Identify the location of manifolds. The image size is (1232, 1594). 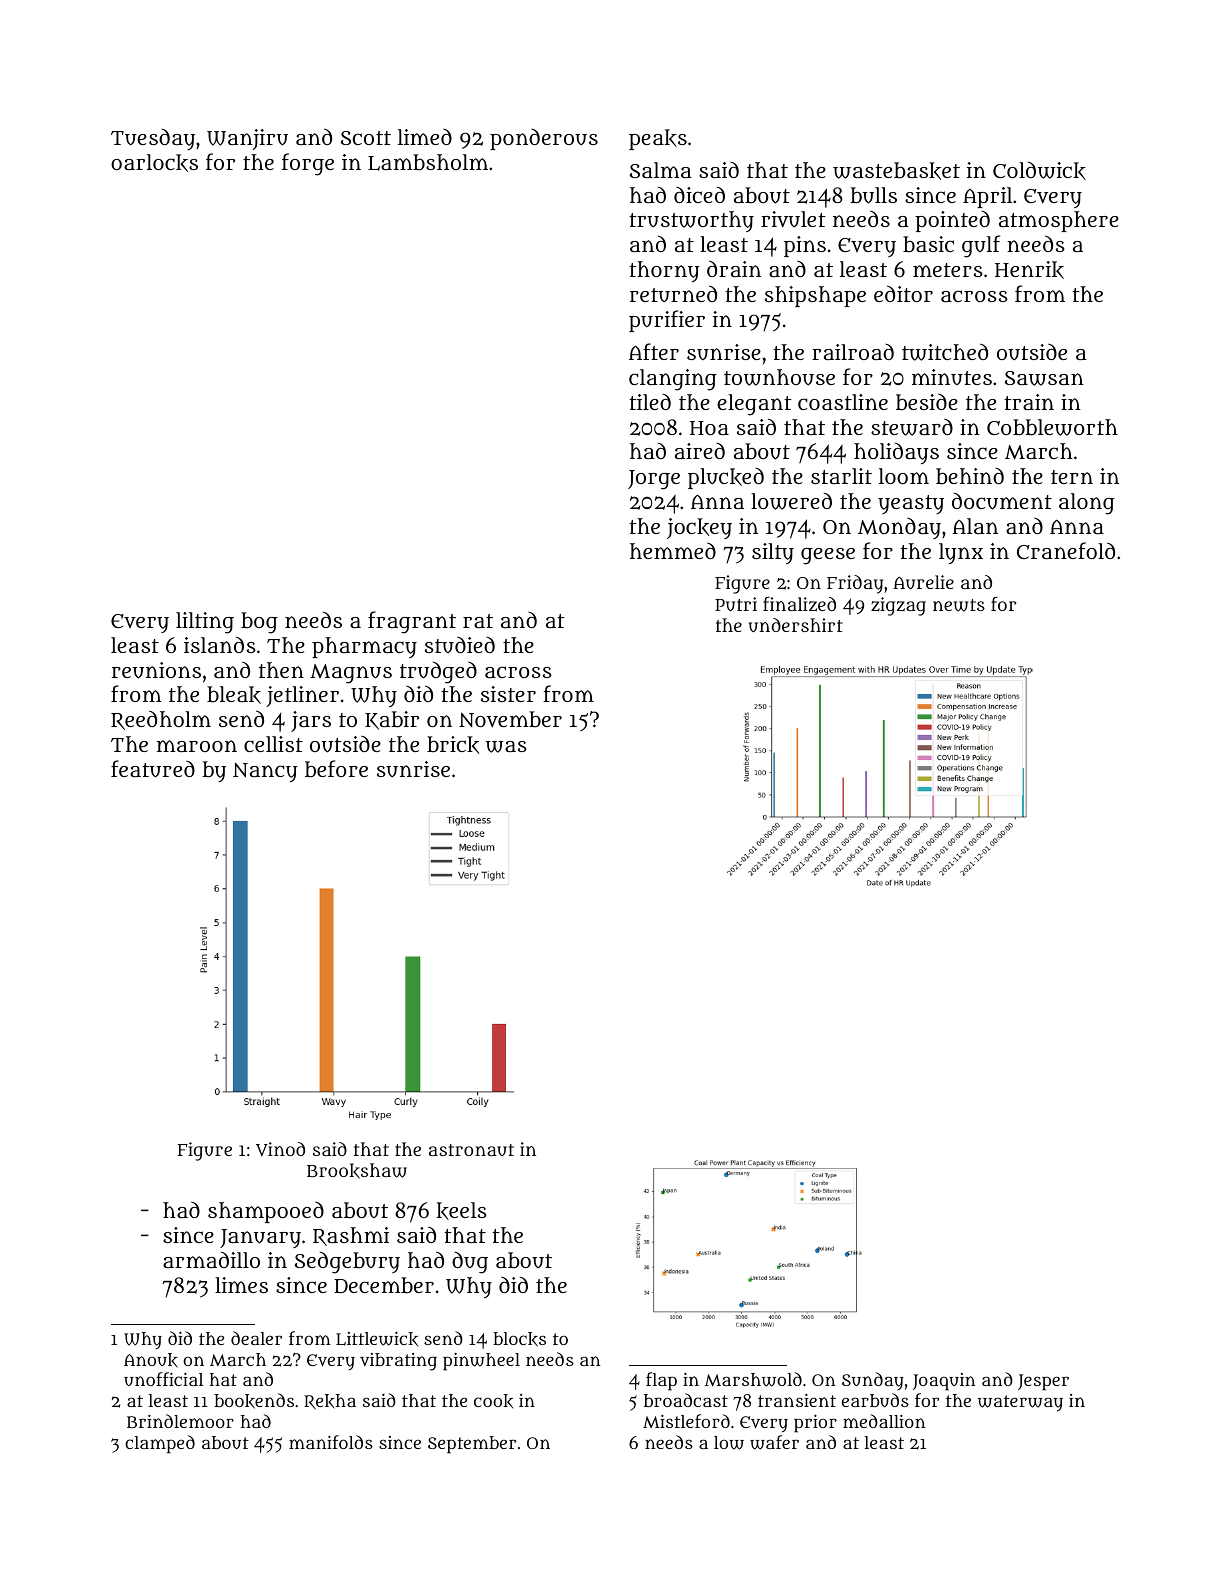
(331, 1442).
